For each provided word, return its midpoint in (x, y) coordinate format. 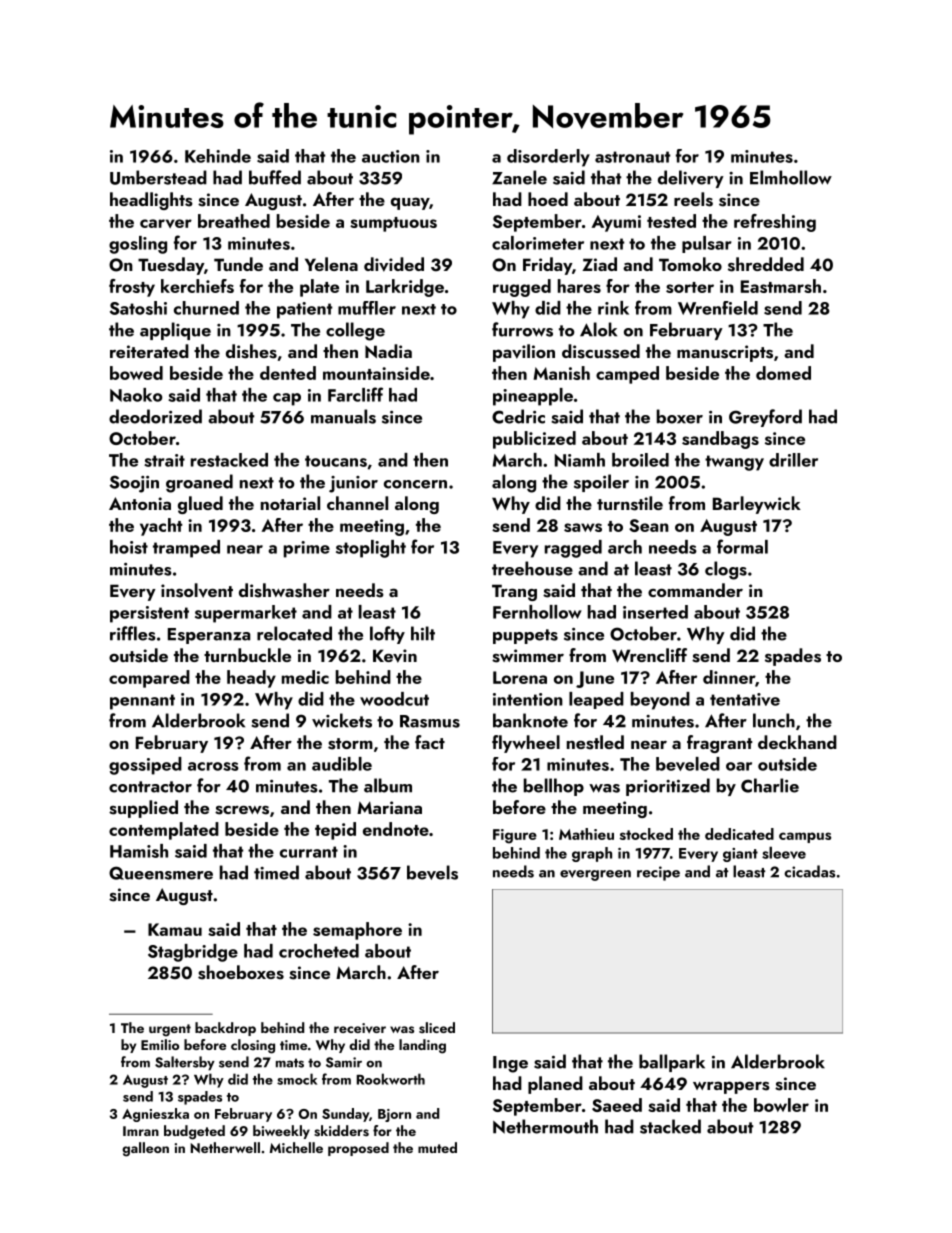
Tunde (238, 264)
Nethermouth (545, 1126)
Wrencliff (649, 655)
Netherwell (225, 1147)
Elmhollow (791, 177)
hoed (548, 199)
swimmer (528, 656)
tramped (186, 549)
